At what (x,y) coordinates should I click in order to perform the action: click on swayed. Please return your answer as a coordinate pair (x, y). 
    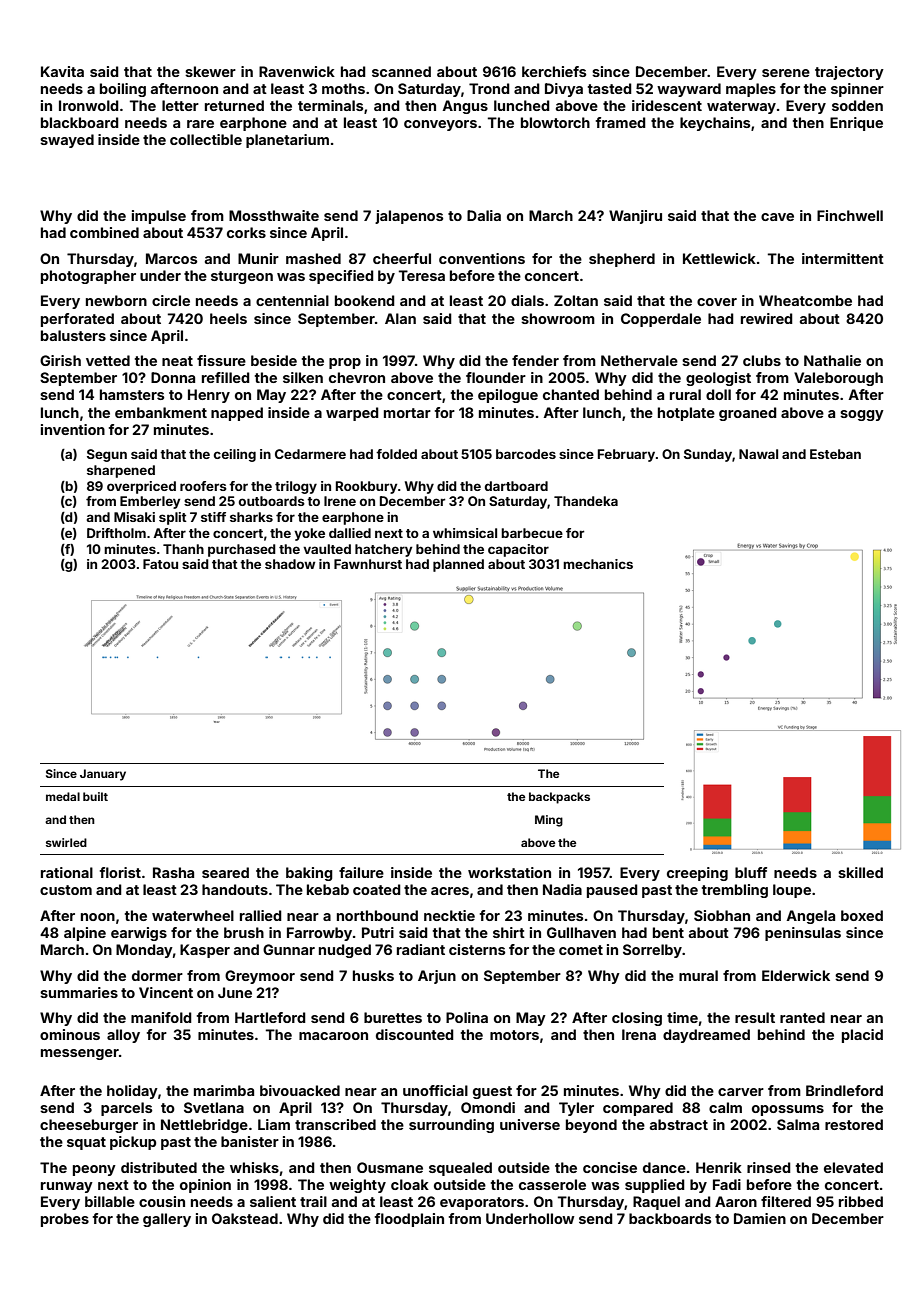
    Looking at the image, I should click on (67, 141).
